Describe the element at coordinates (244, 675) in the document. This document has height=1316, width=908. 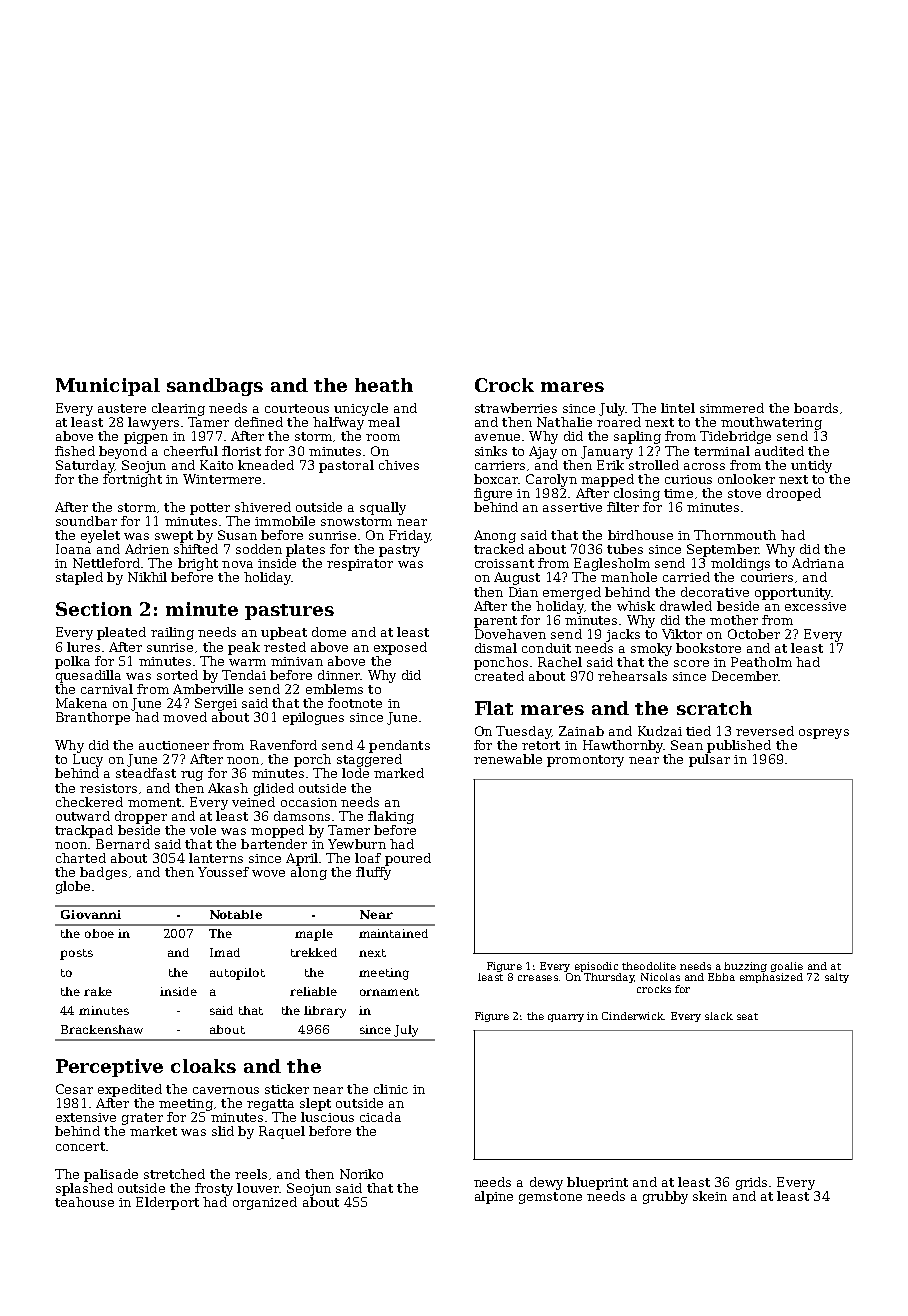
I see `Tendai` at that location.
